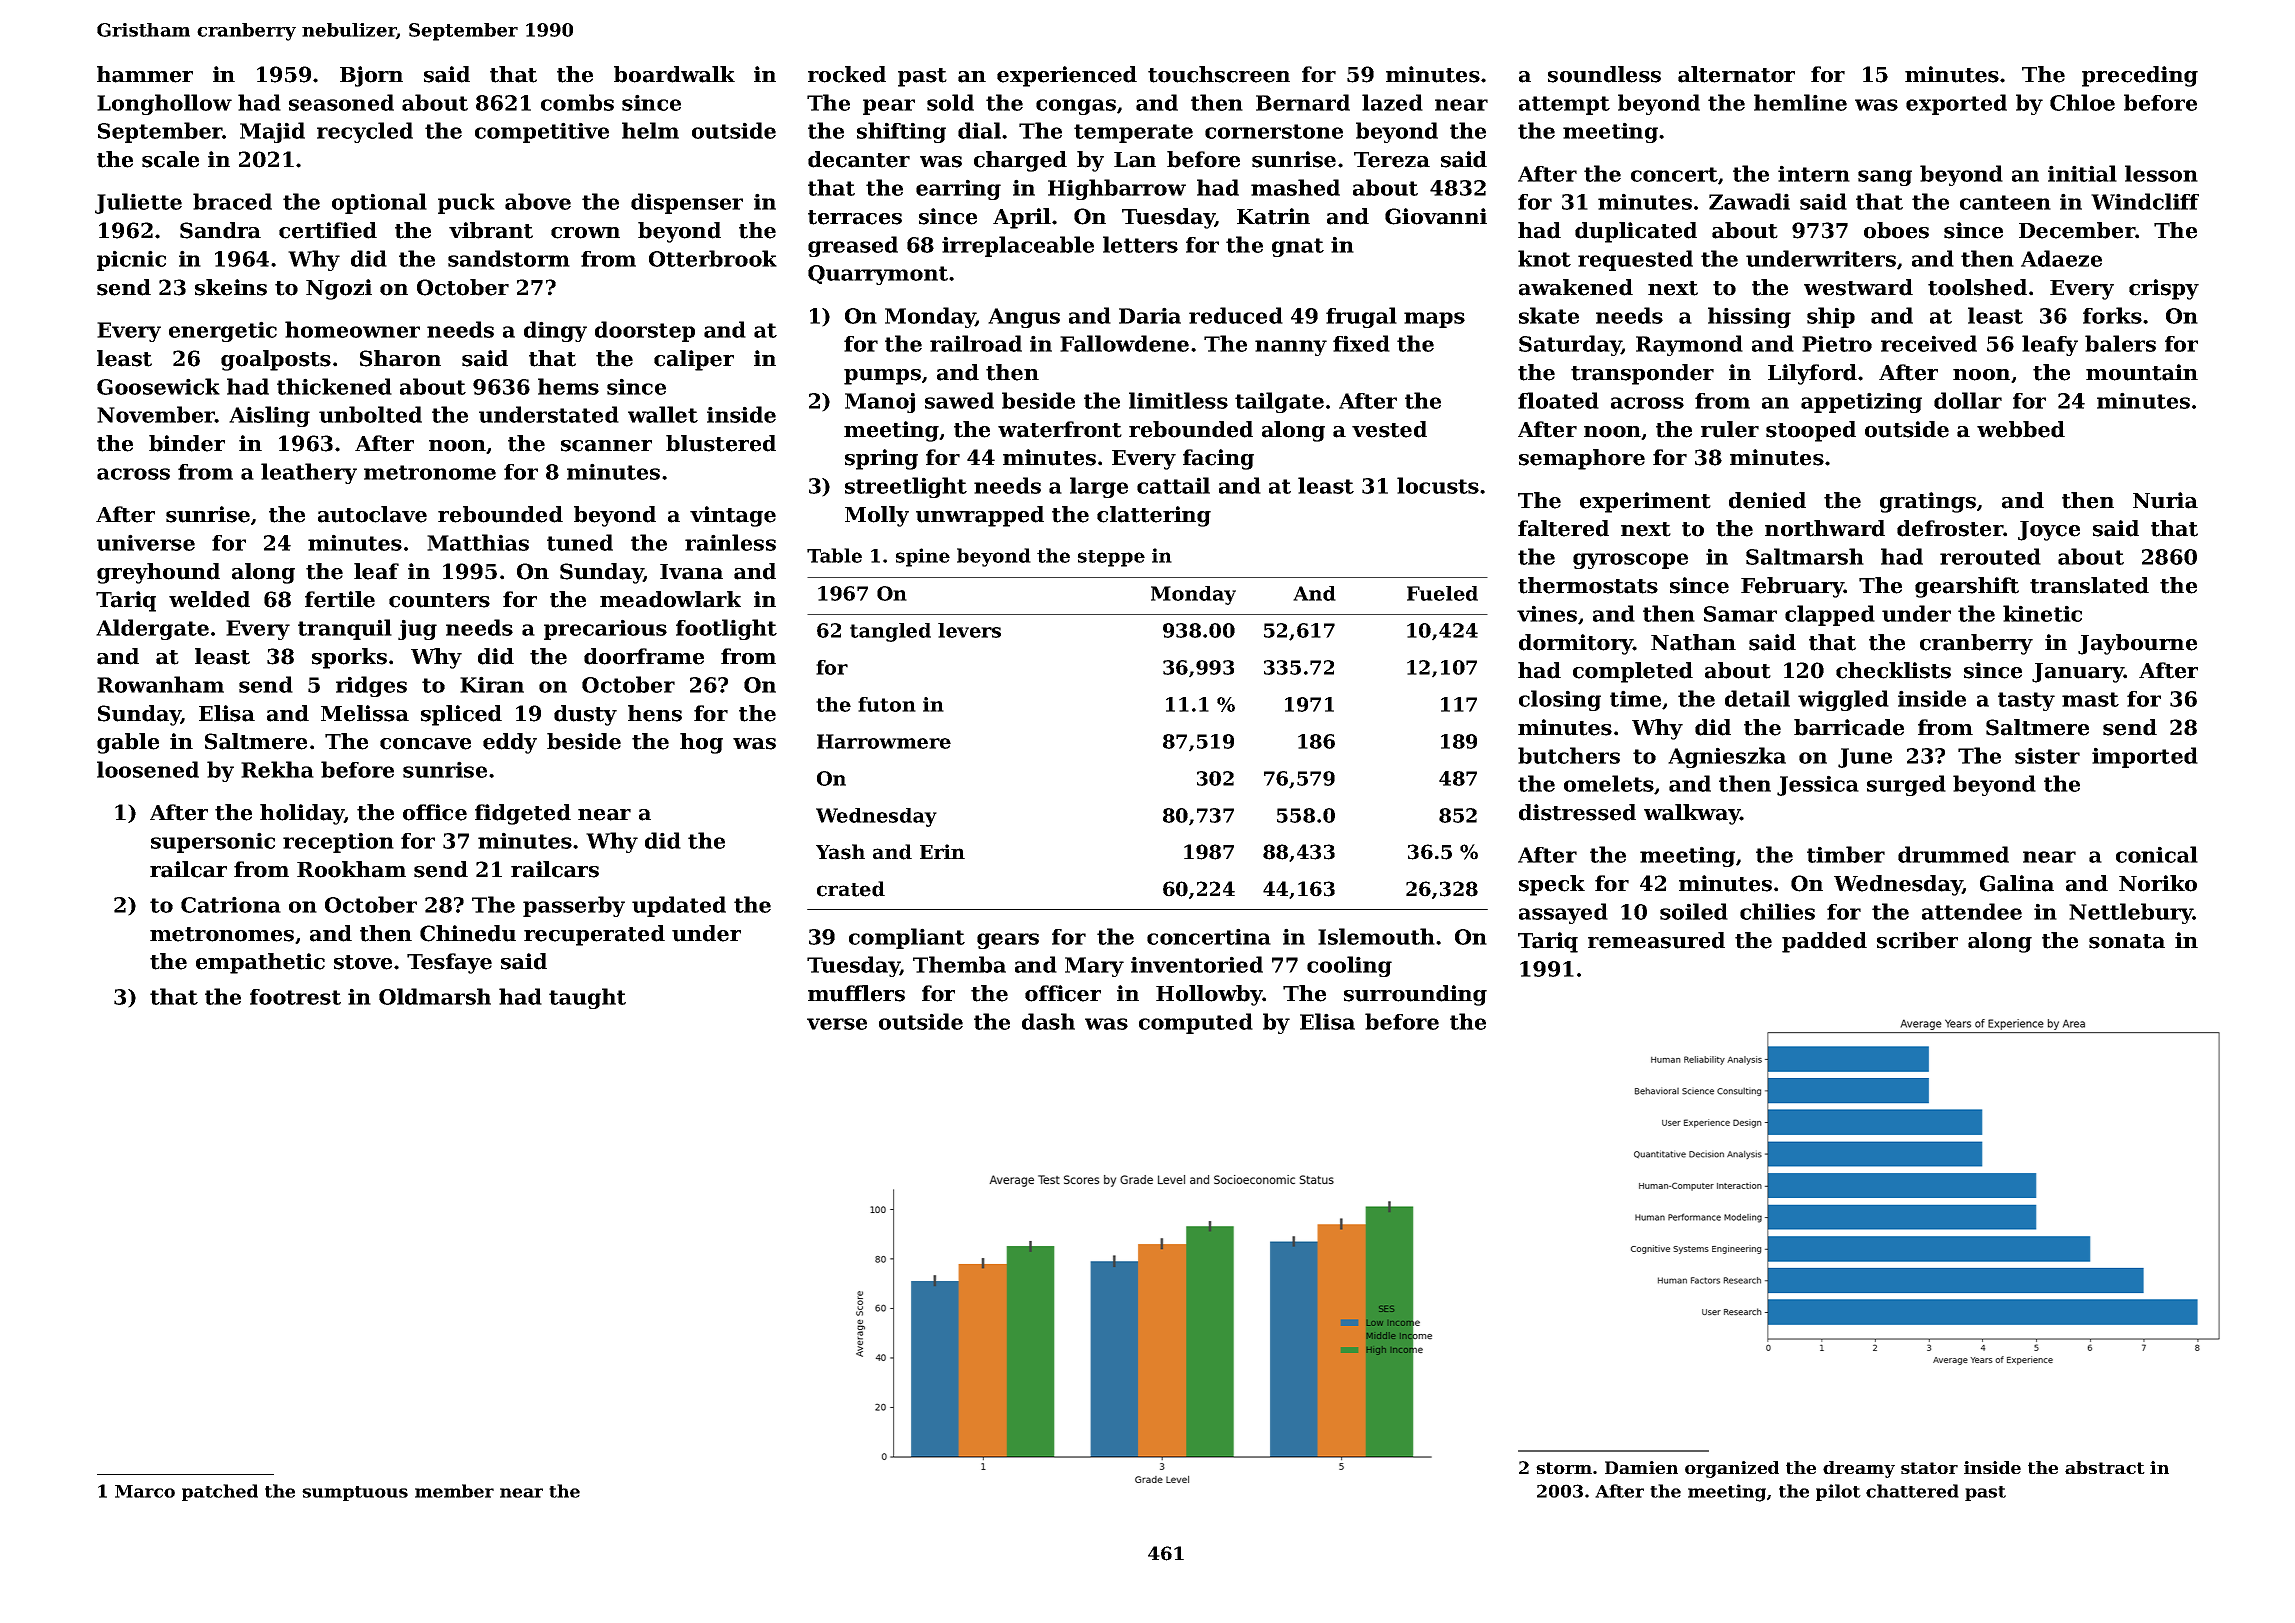 The width and height of the screenshot is (2295, 1623). What do you see at coordinates (2157, 854) in the screenshot?
I see `conical` at bounding box center [2157, 854].
